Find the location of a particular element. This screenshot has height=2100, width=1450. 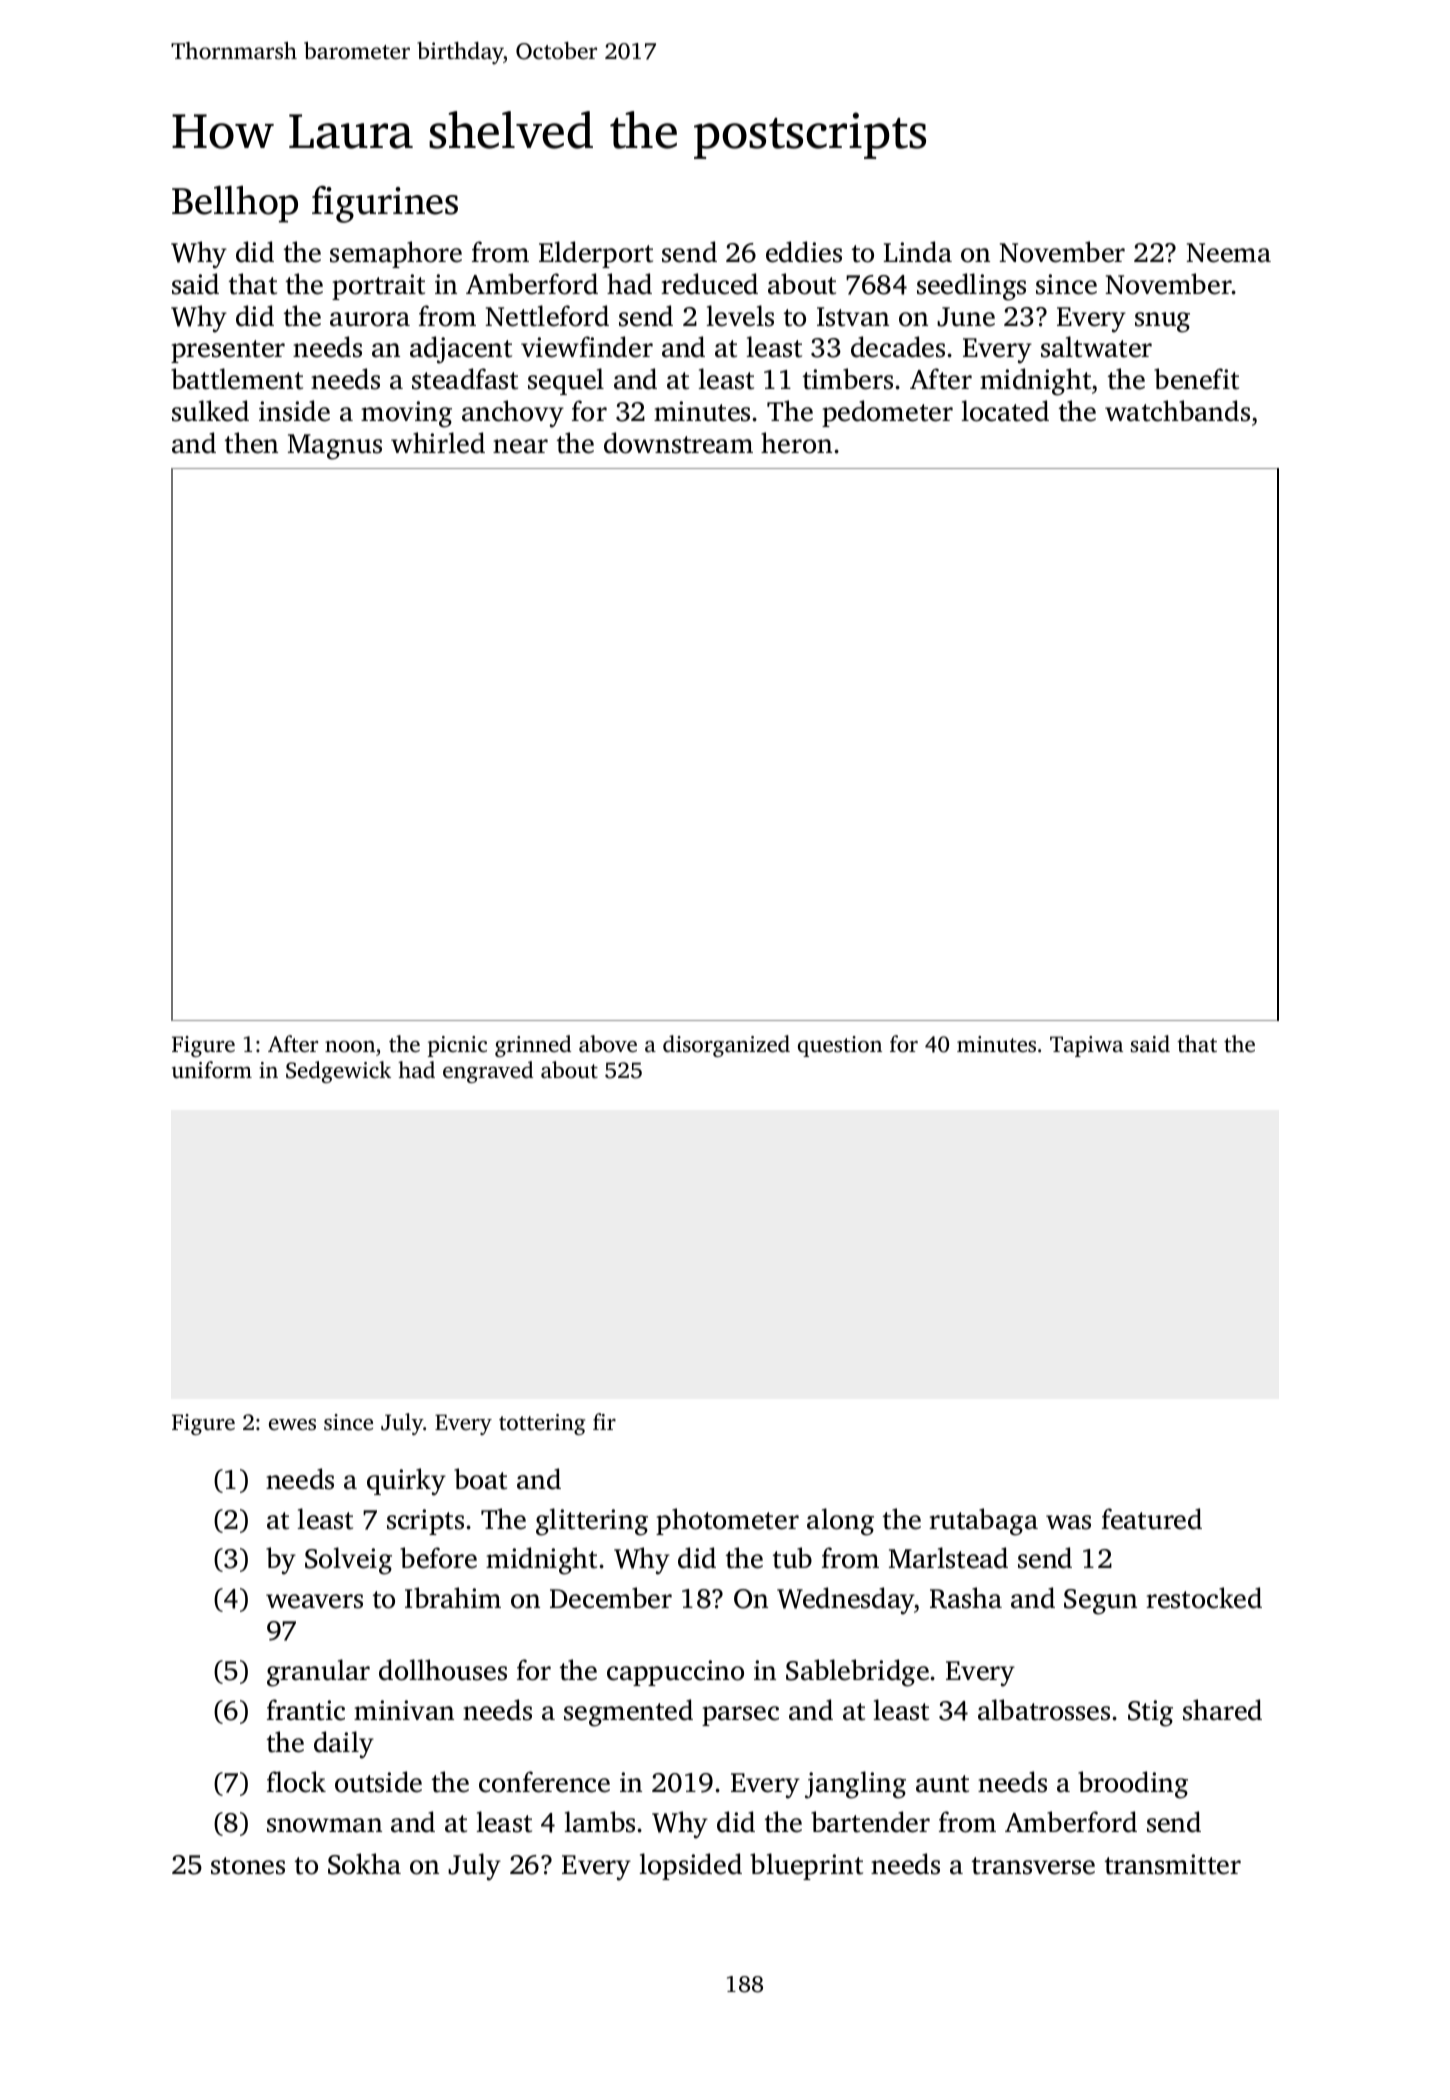

lambs is located at coordinates (599, 1822).
